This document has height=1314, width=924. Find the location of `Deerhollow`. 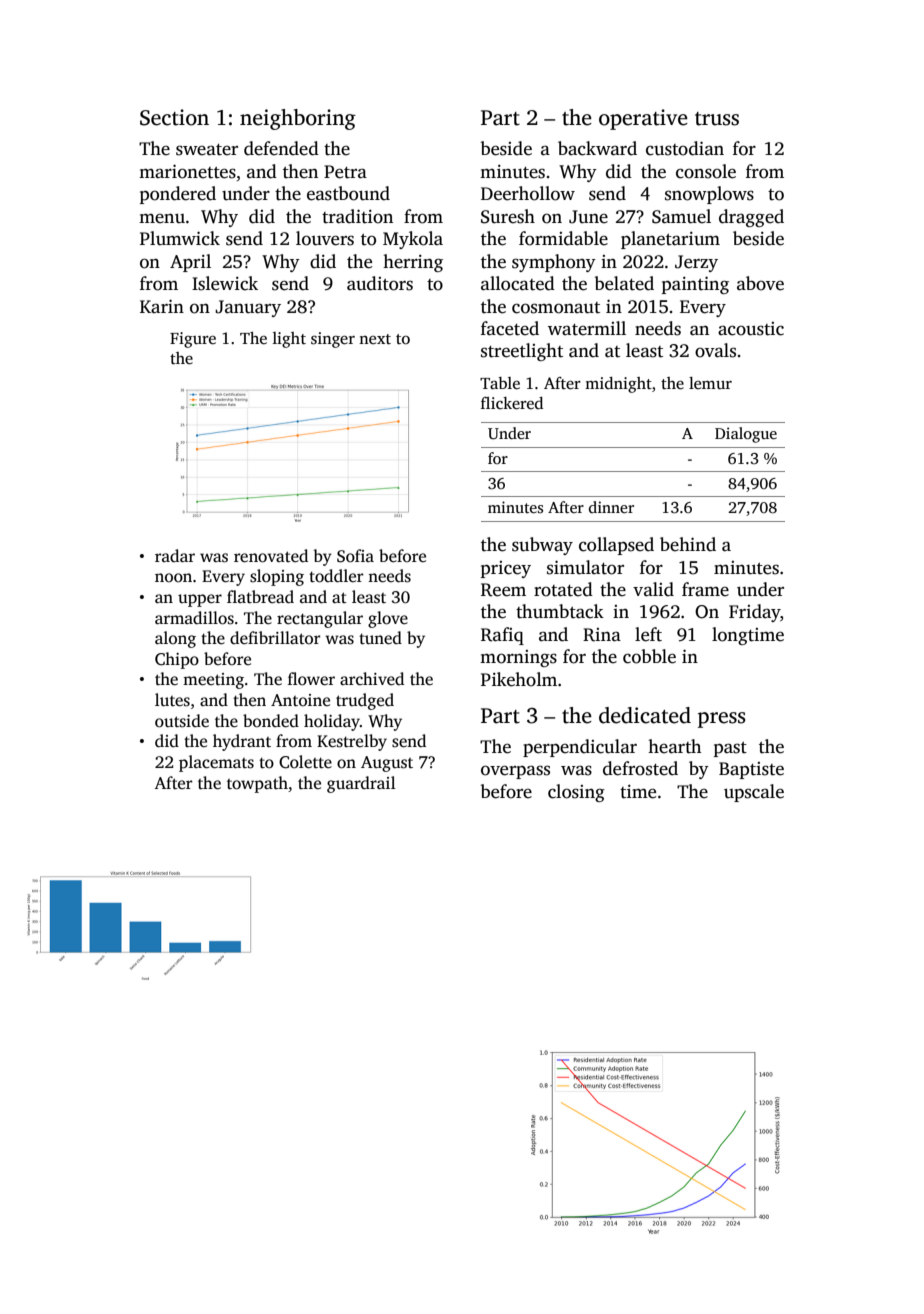

Deerhollow is located at coordinates (528, 193).
